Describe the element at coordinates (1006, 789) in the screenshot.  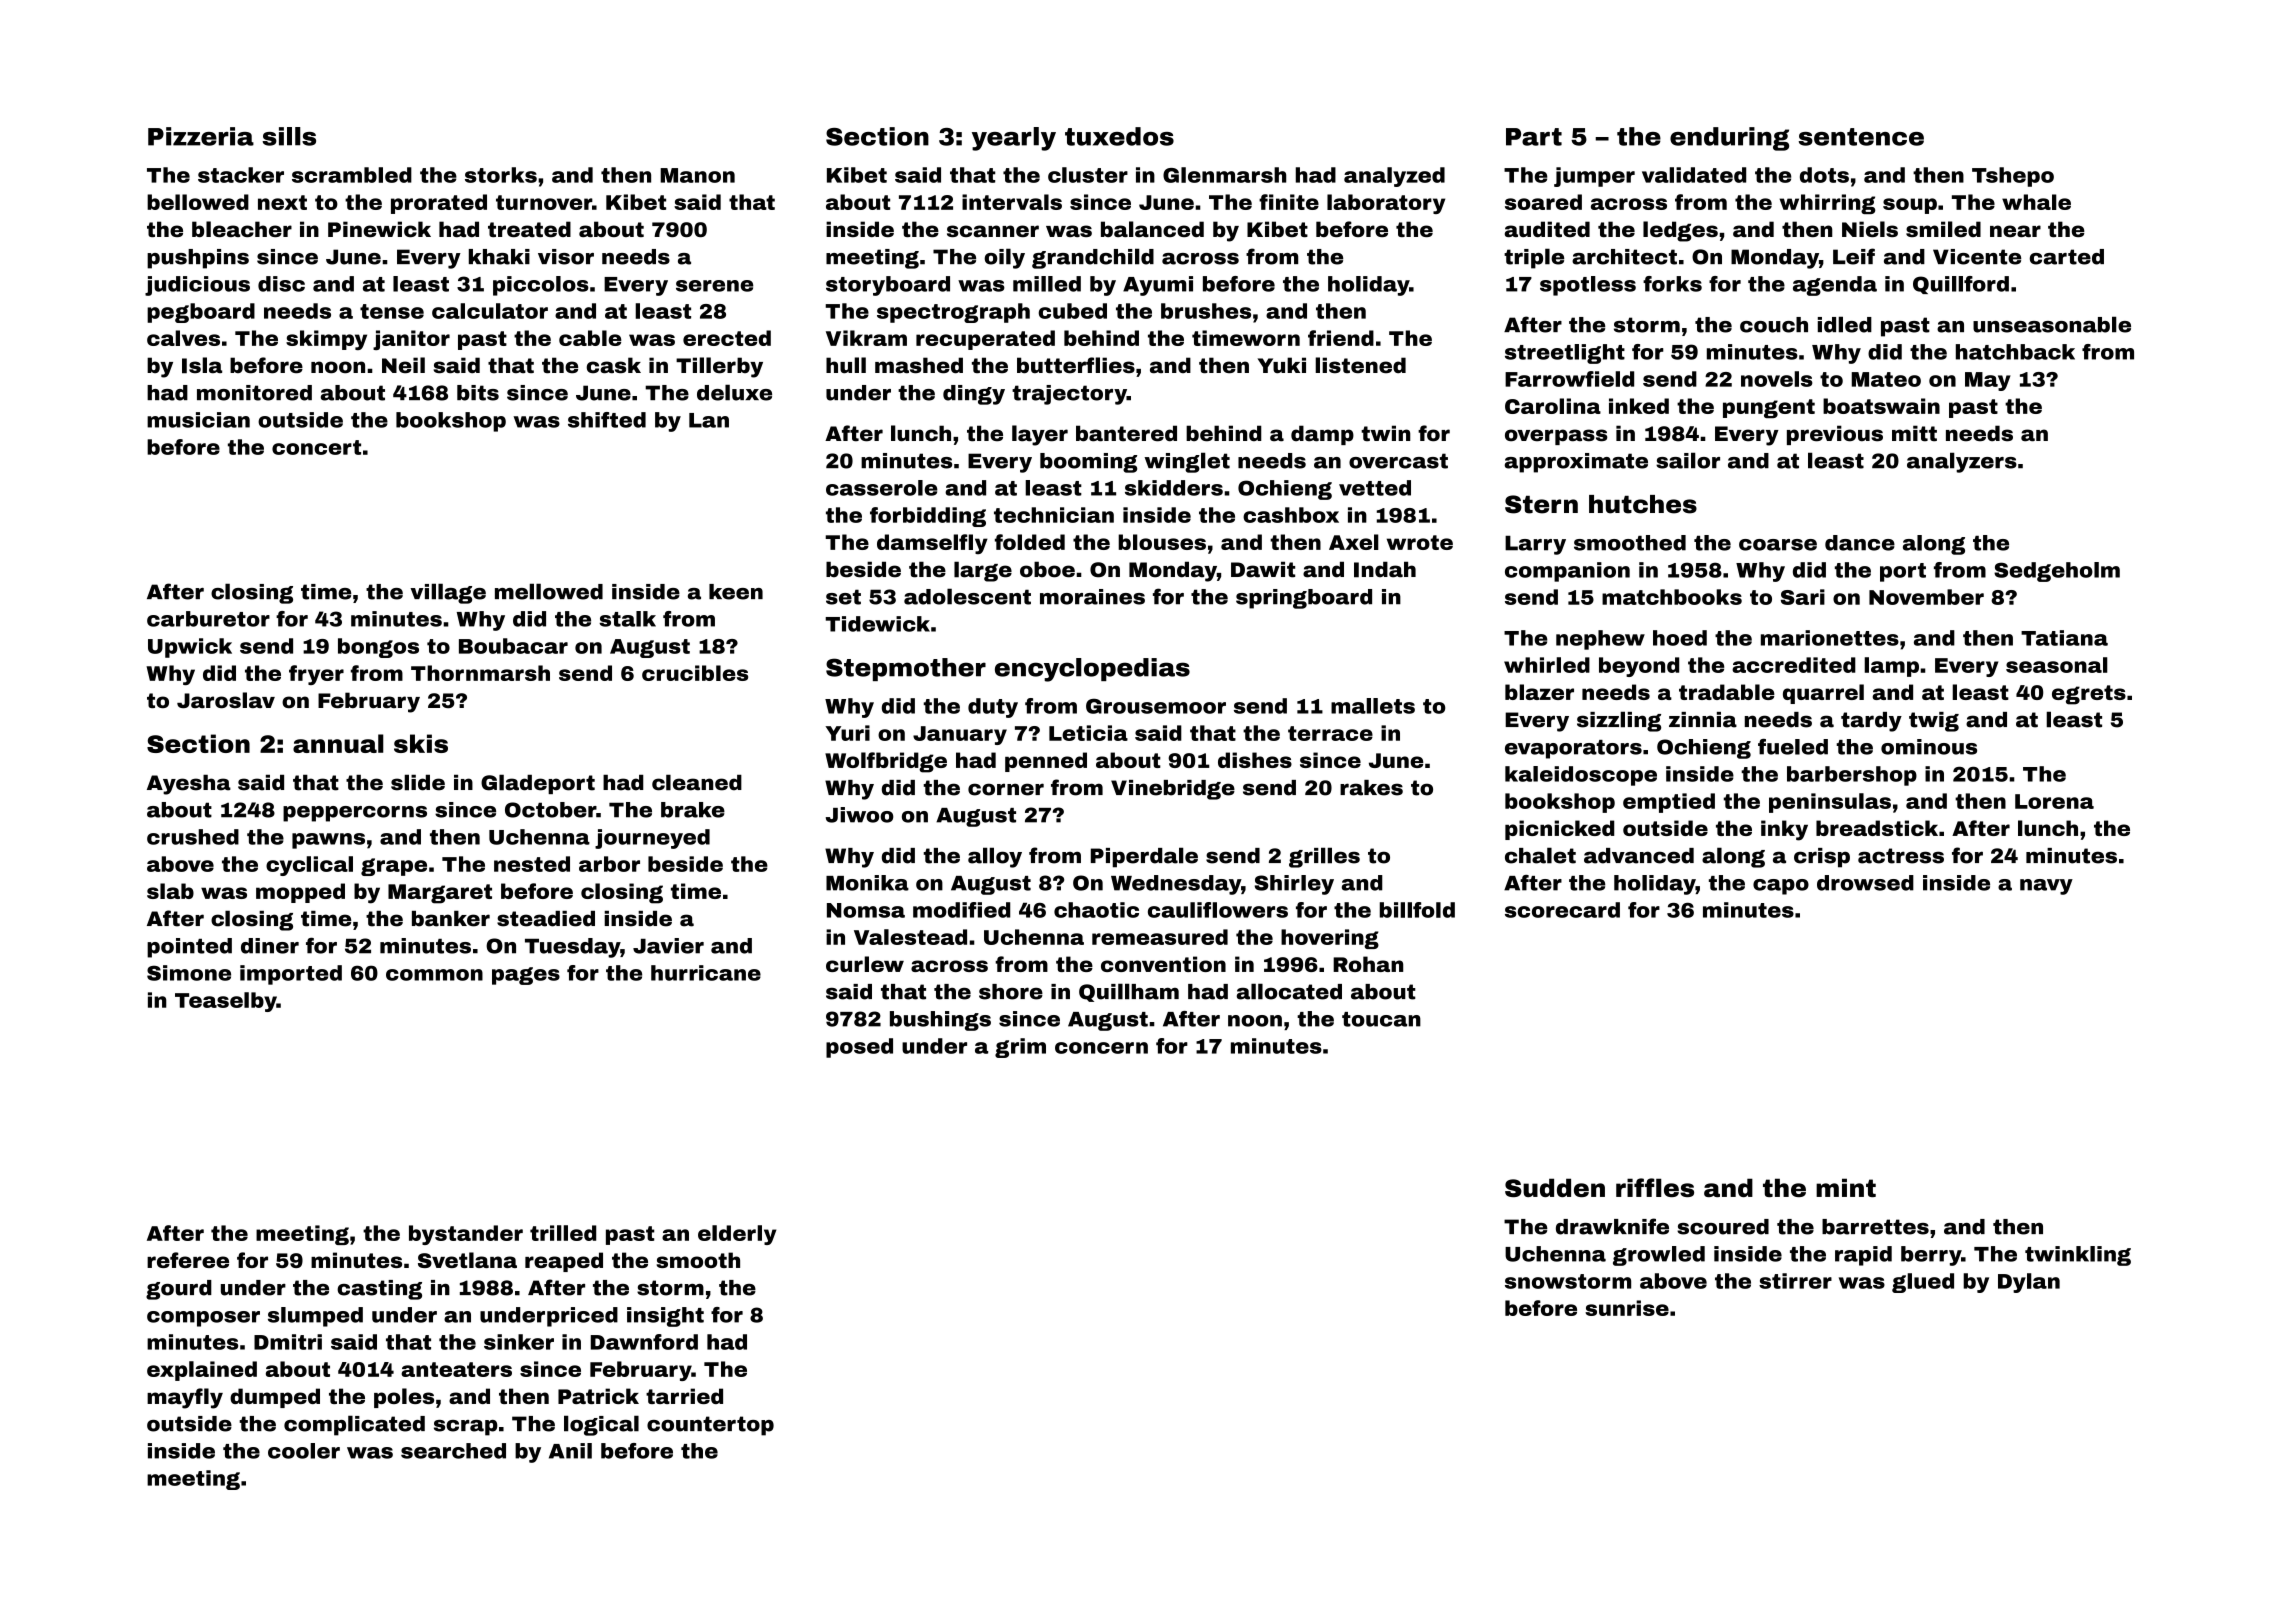
I see `corner` at that location.
